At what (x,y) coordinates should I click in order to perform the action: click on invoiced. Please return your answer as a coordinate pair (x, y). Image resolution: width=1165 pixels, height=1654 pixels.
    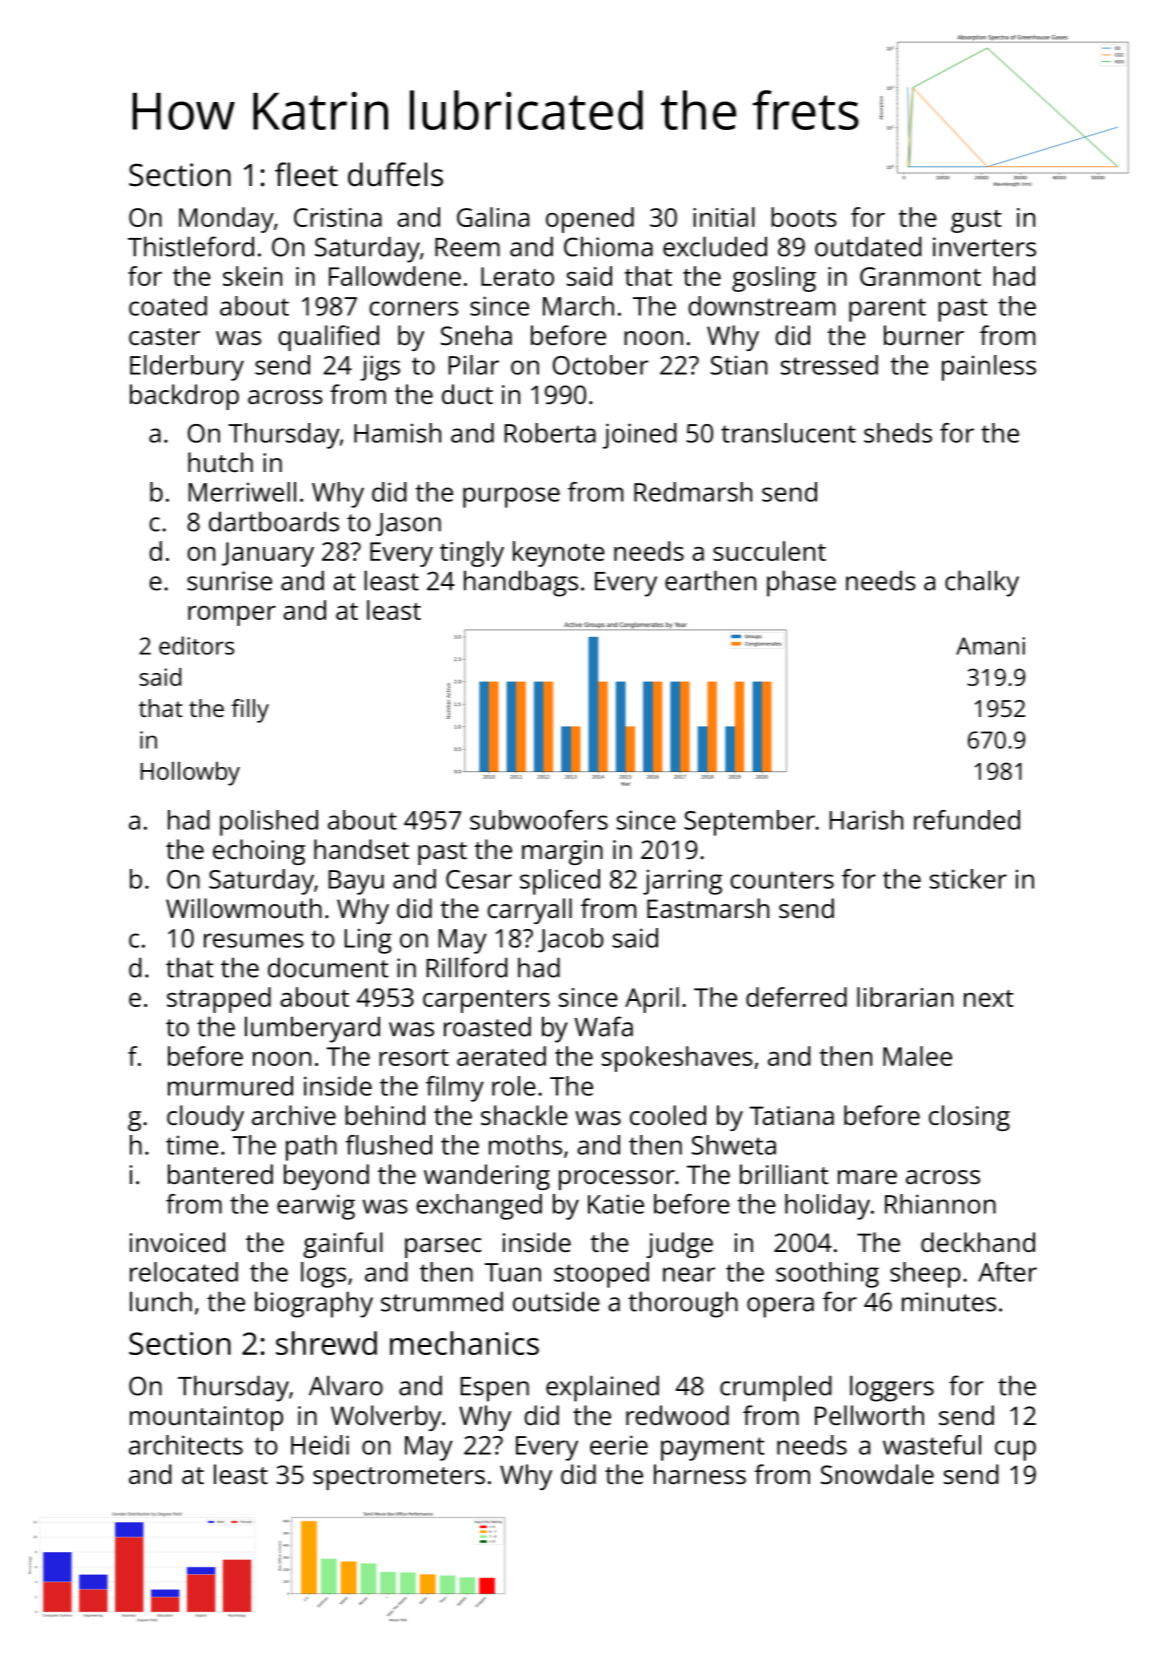
    Looking at the image, I should click on (177, 1242).
